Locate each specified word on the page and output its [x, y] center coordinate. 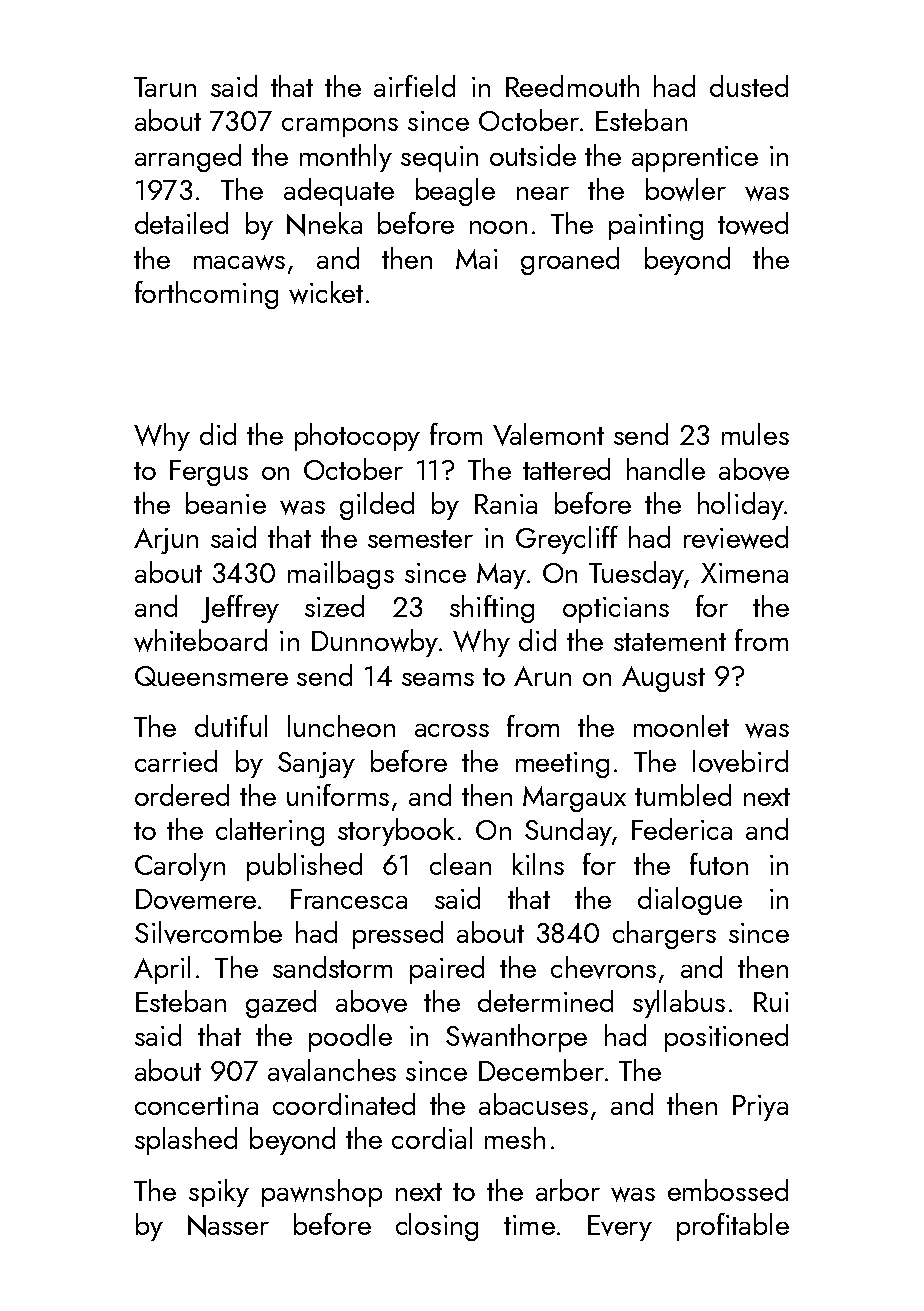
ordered [182, 795]
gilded [377, 506]
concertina [196, 1105]
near [543, 193]
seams [438, 679]
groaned [570, 261]
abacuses [533, 1104]
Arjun [166, 541]
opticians [616, 610]
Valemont [548, 434]
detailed [181, 223]
